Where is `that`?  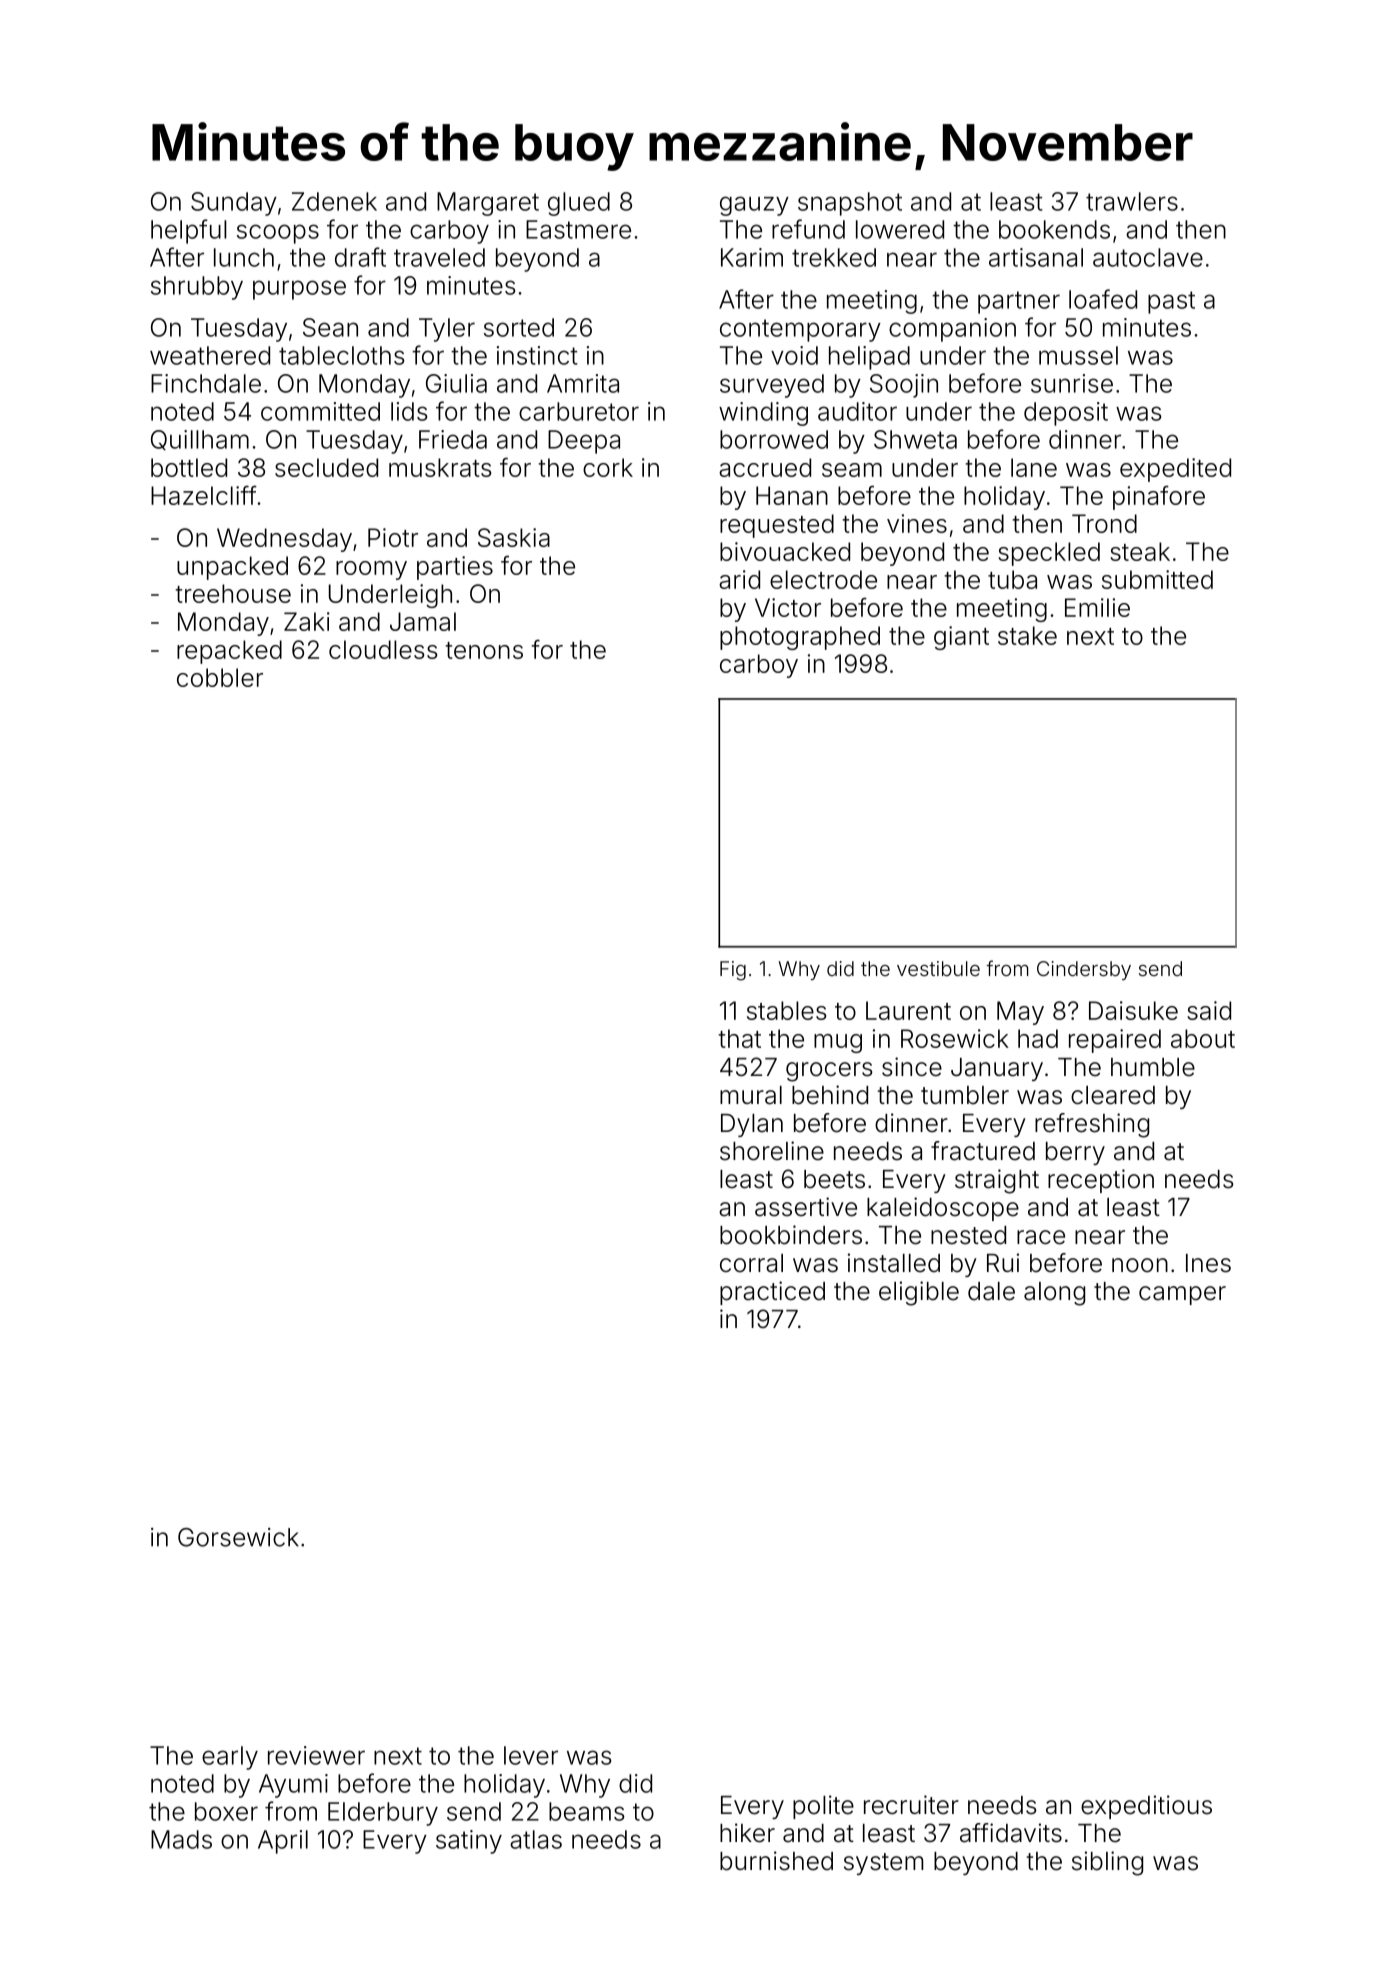
that is located at coordinates (739, 1038).
